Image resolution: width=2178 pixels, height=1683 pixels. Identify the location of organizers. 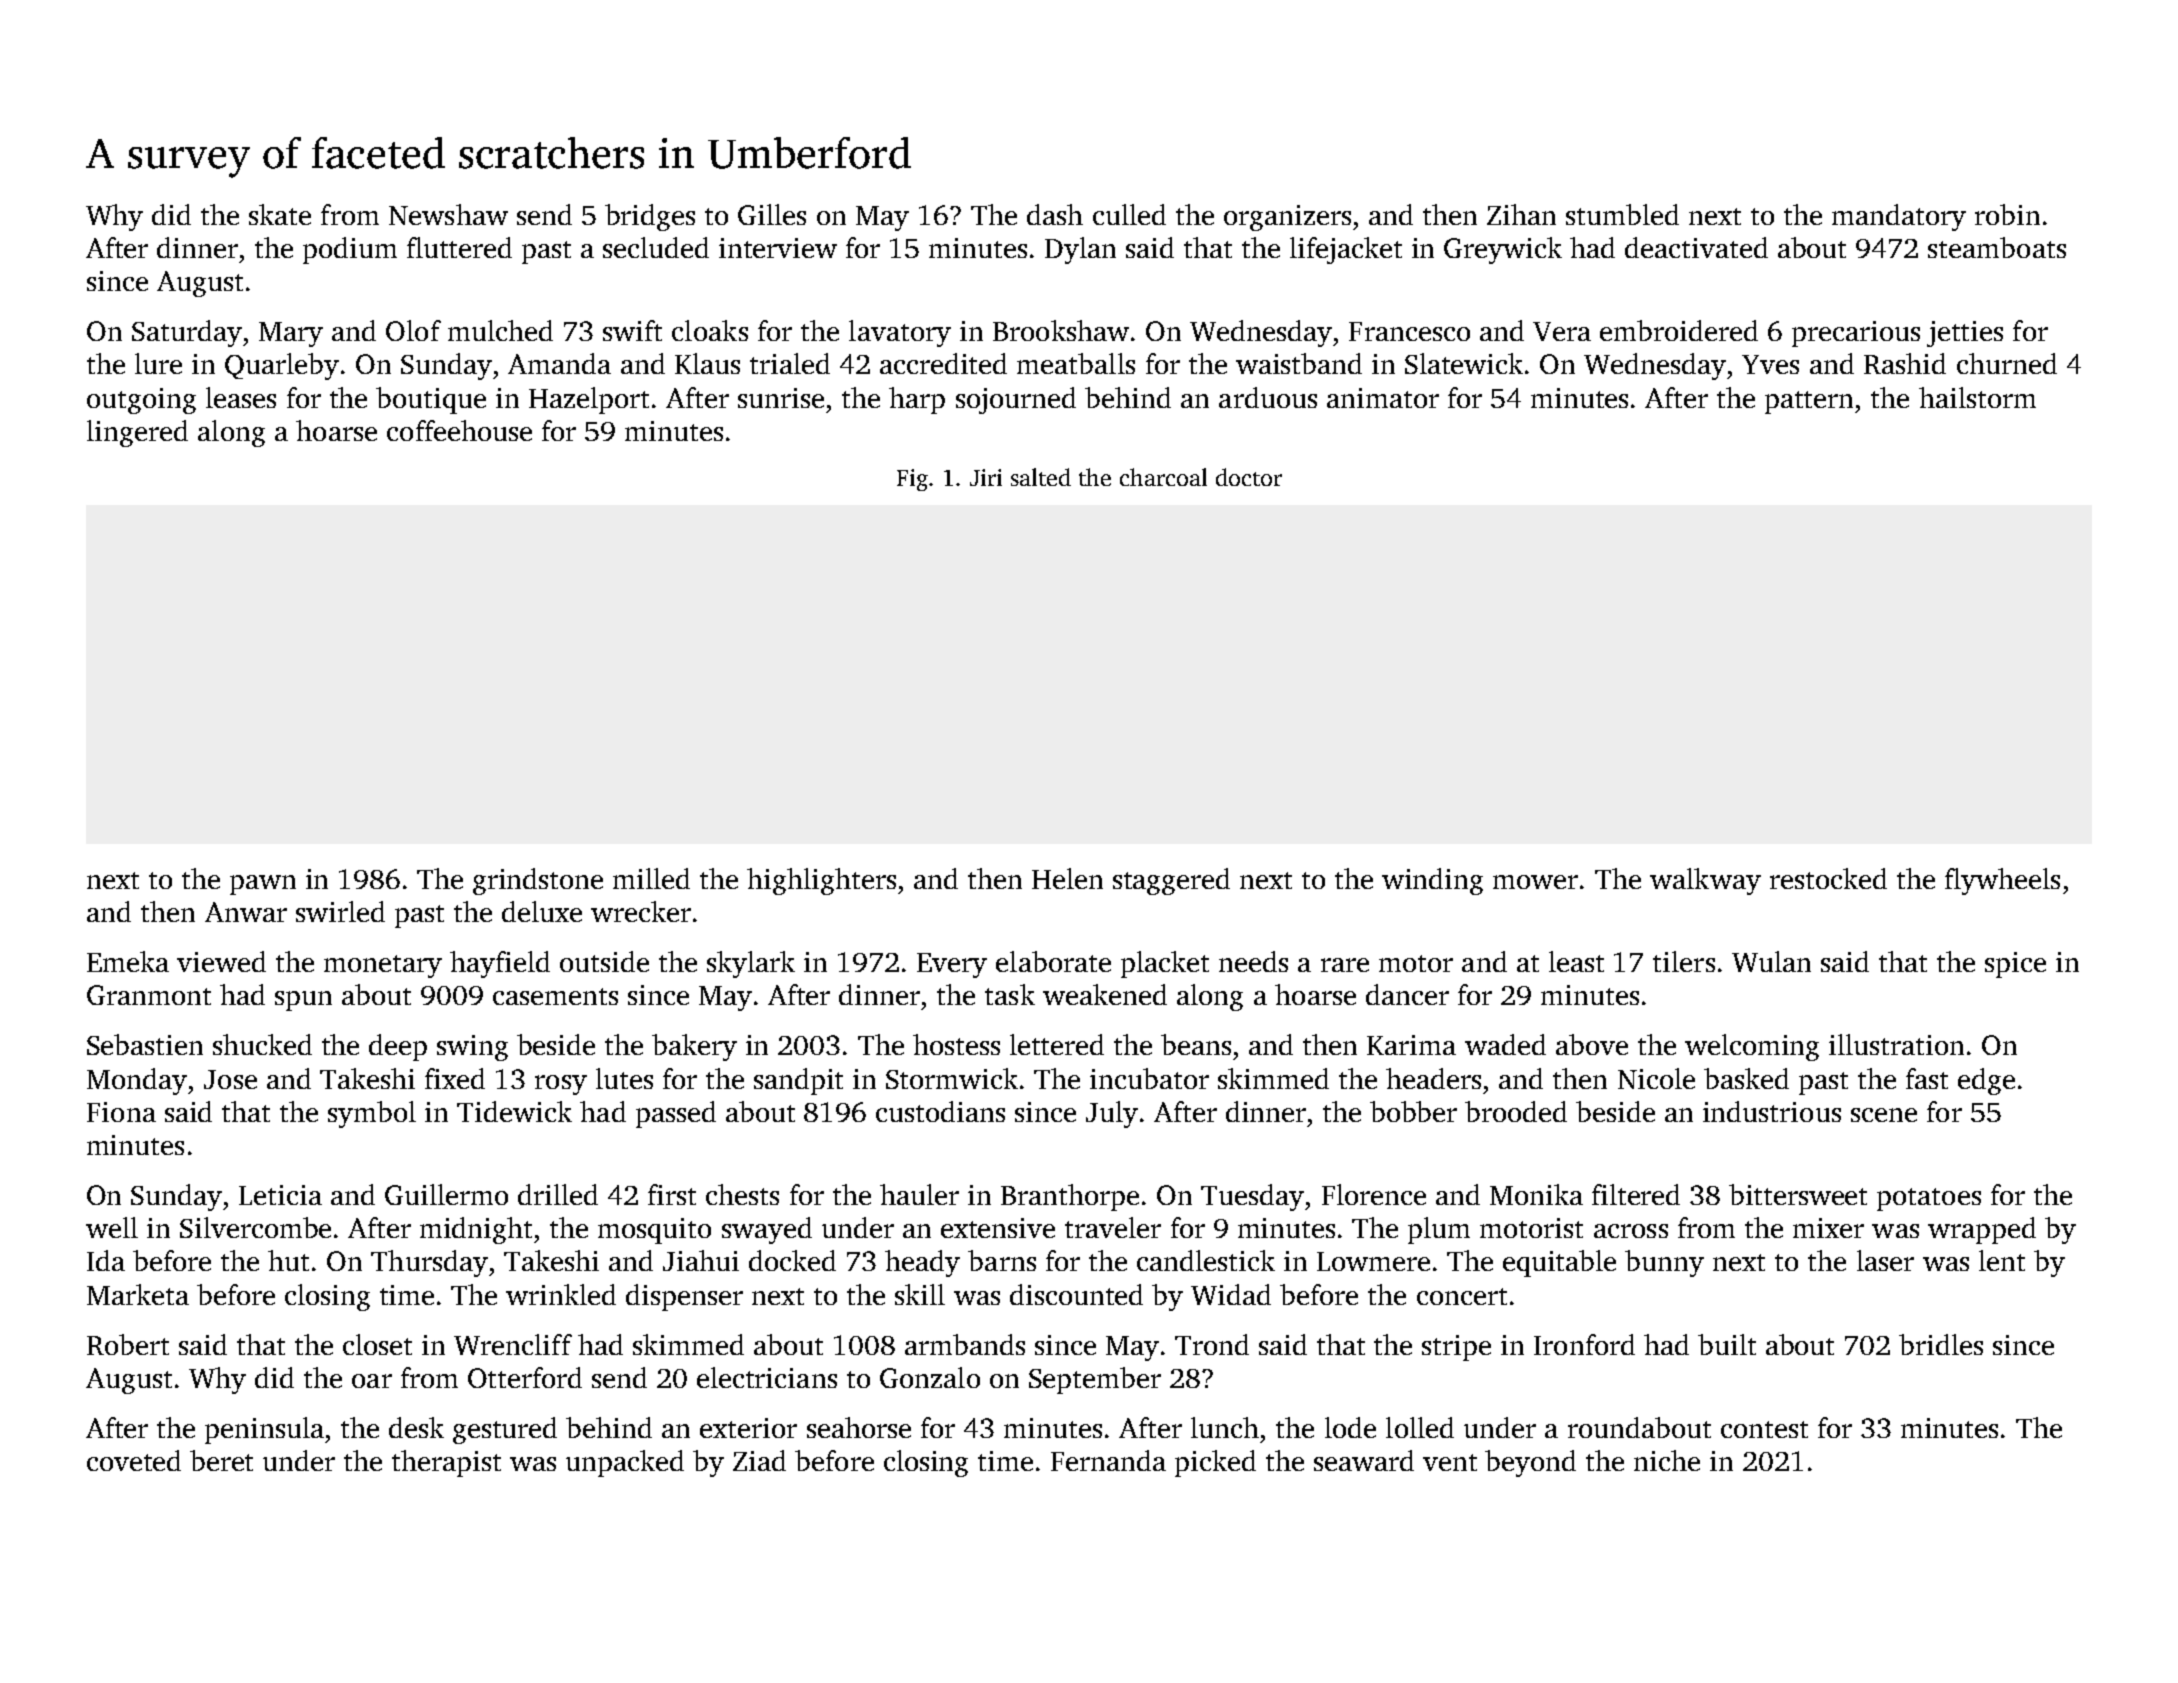
(1287, 218).
